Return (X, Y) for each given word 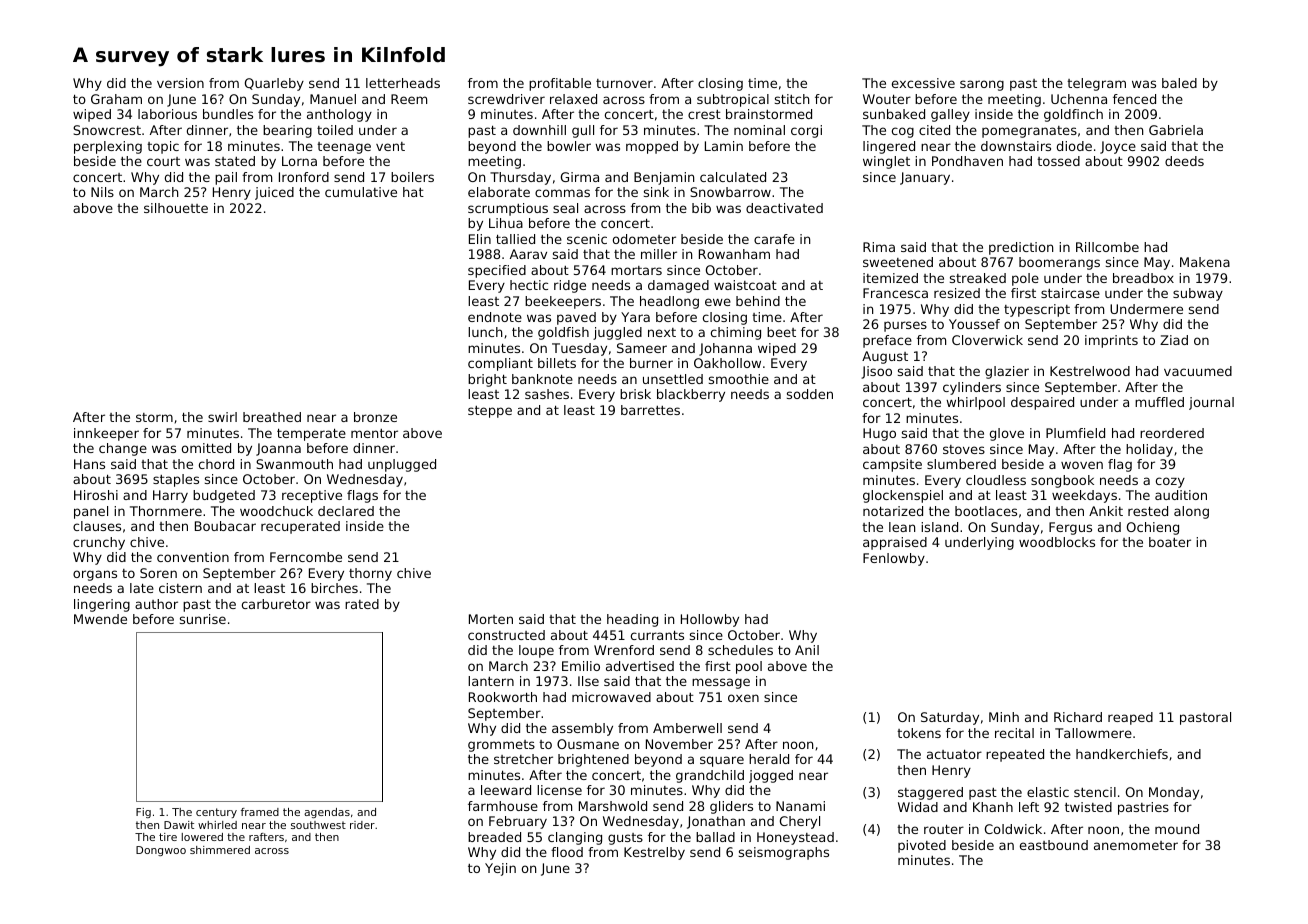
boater (1170, 542)
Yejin (500, 869)
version (180, 83)
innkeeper (106, 434)
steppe (490, 412)
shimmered (220, 850)
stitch (792, 99)
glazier (1007, 372)
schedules (740, 650)
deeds (1184, 161)
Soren (158, 573)
